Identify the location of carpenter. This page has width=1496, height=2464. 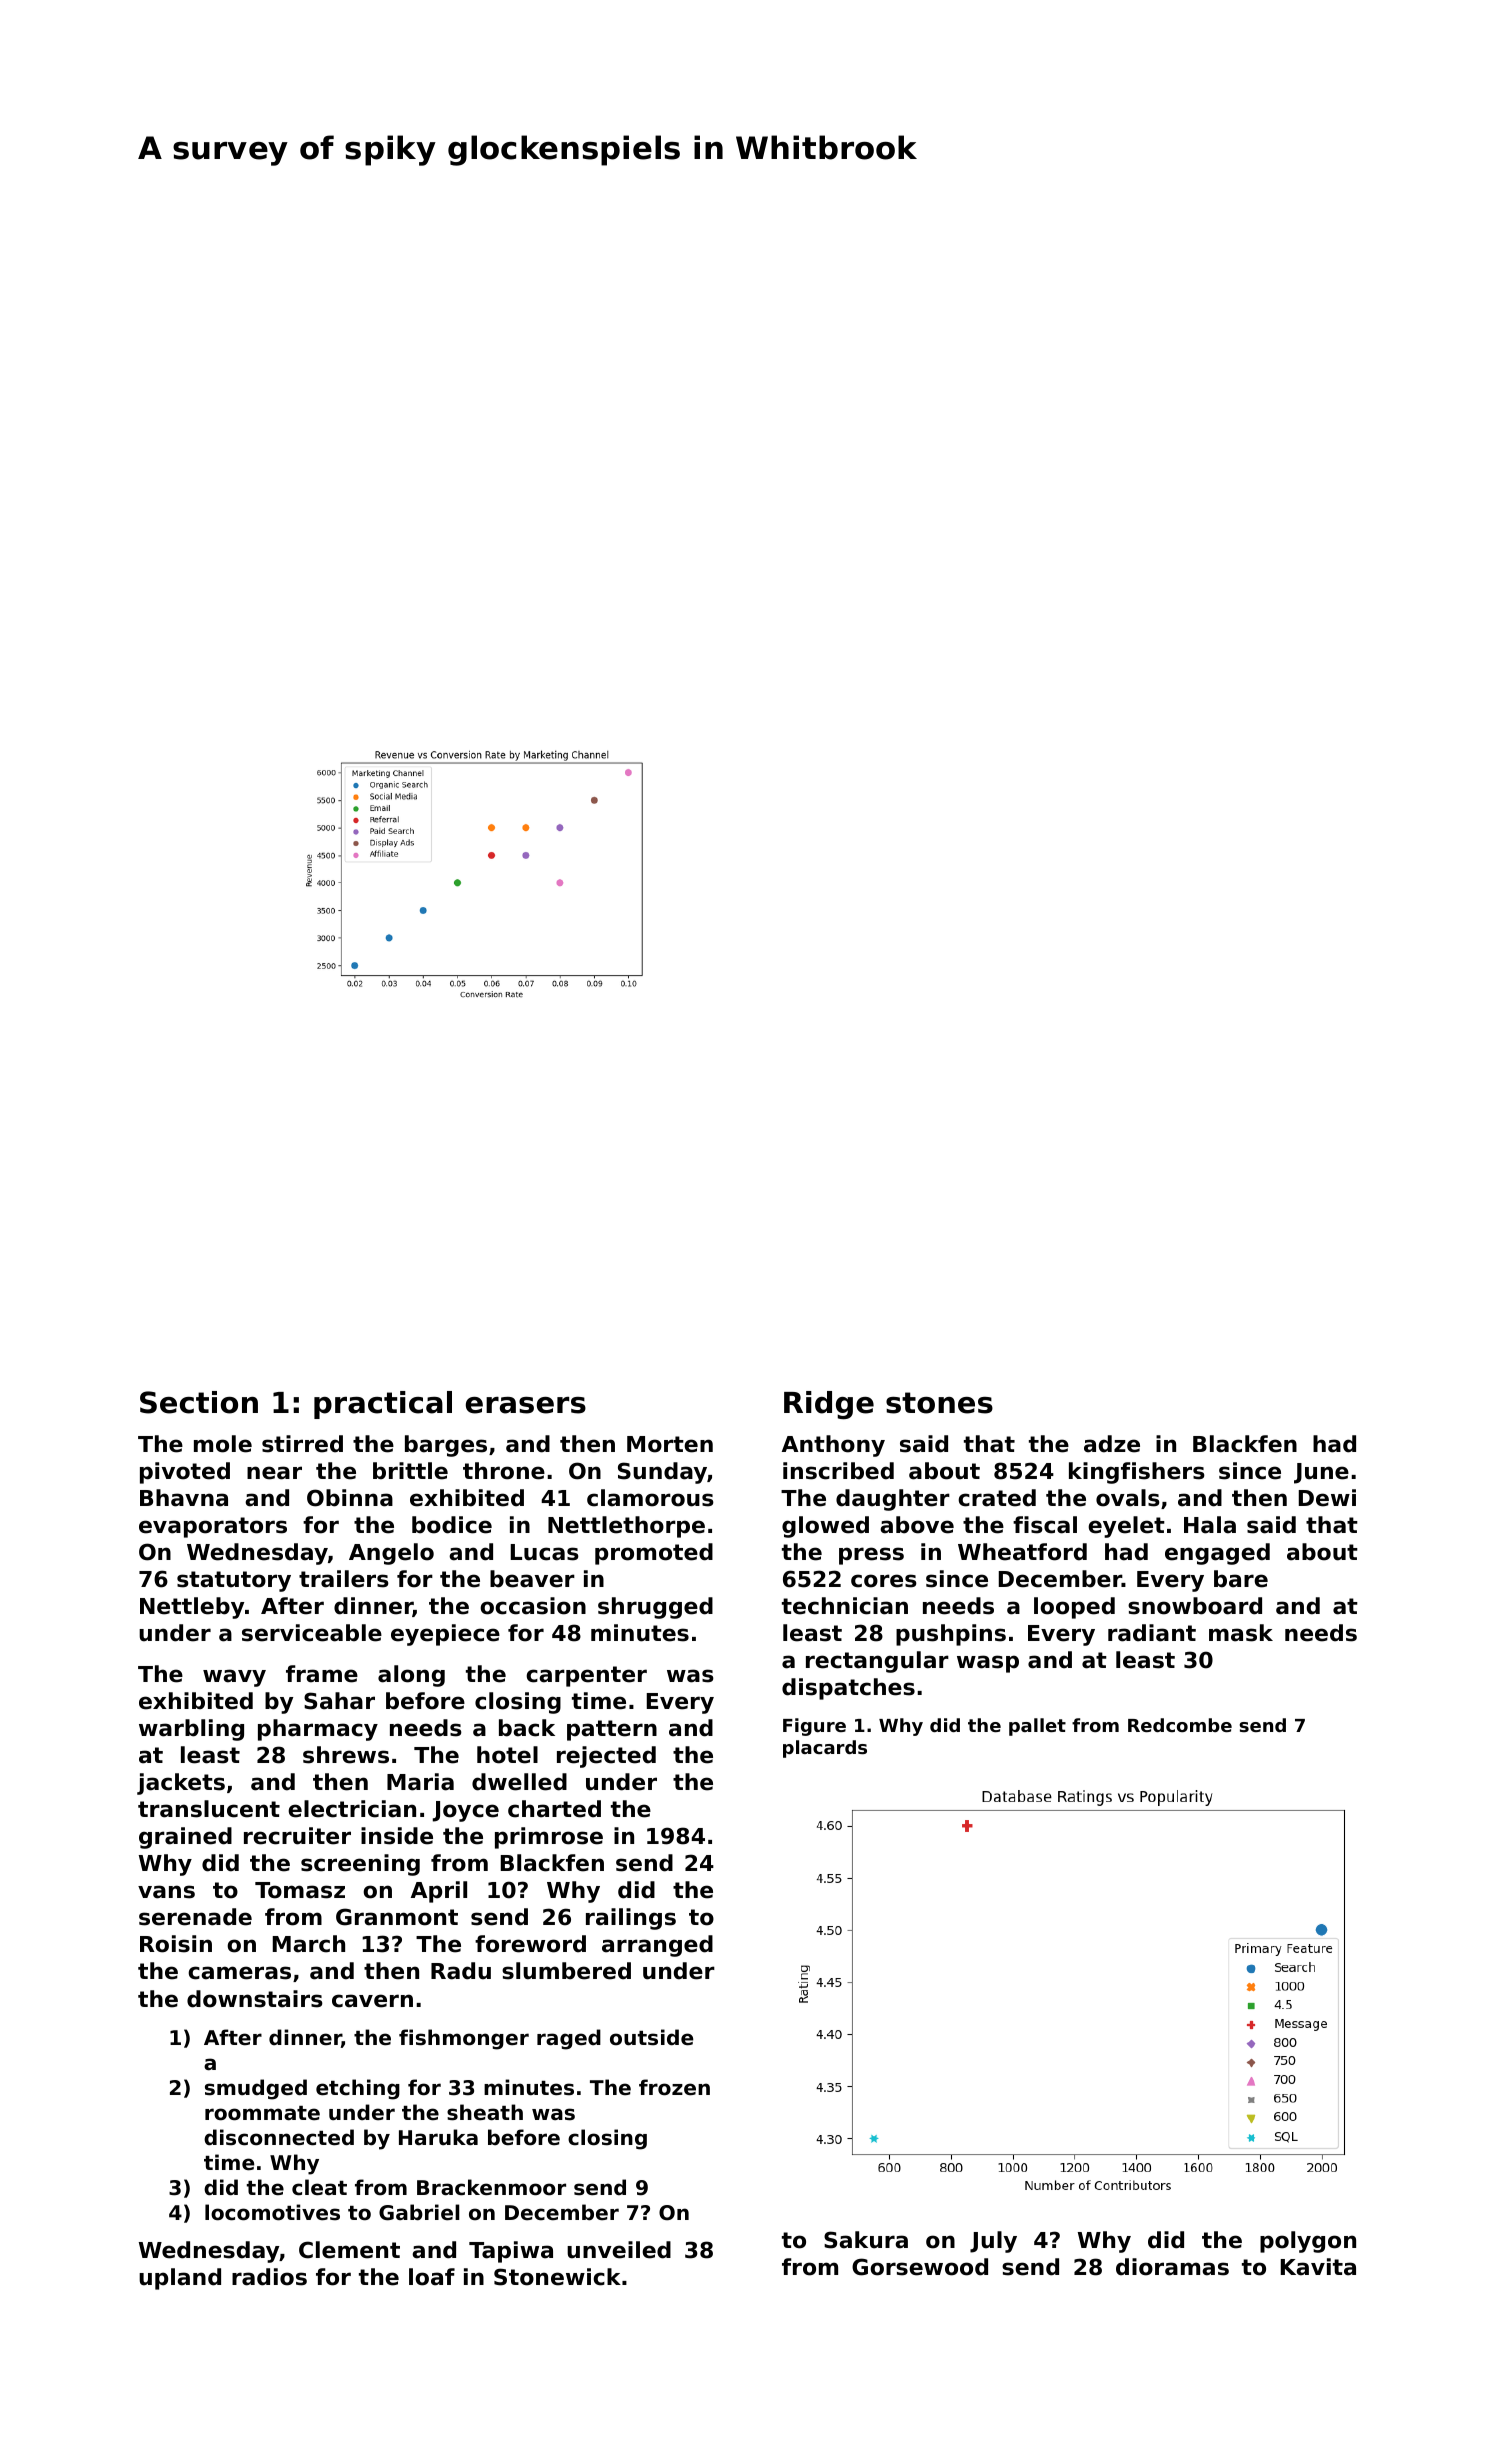
(586, 1676).
